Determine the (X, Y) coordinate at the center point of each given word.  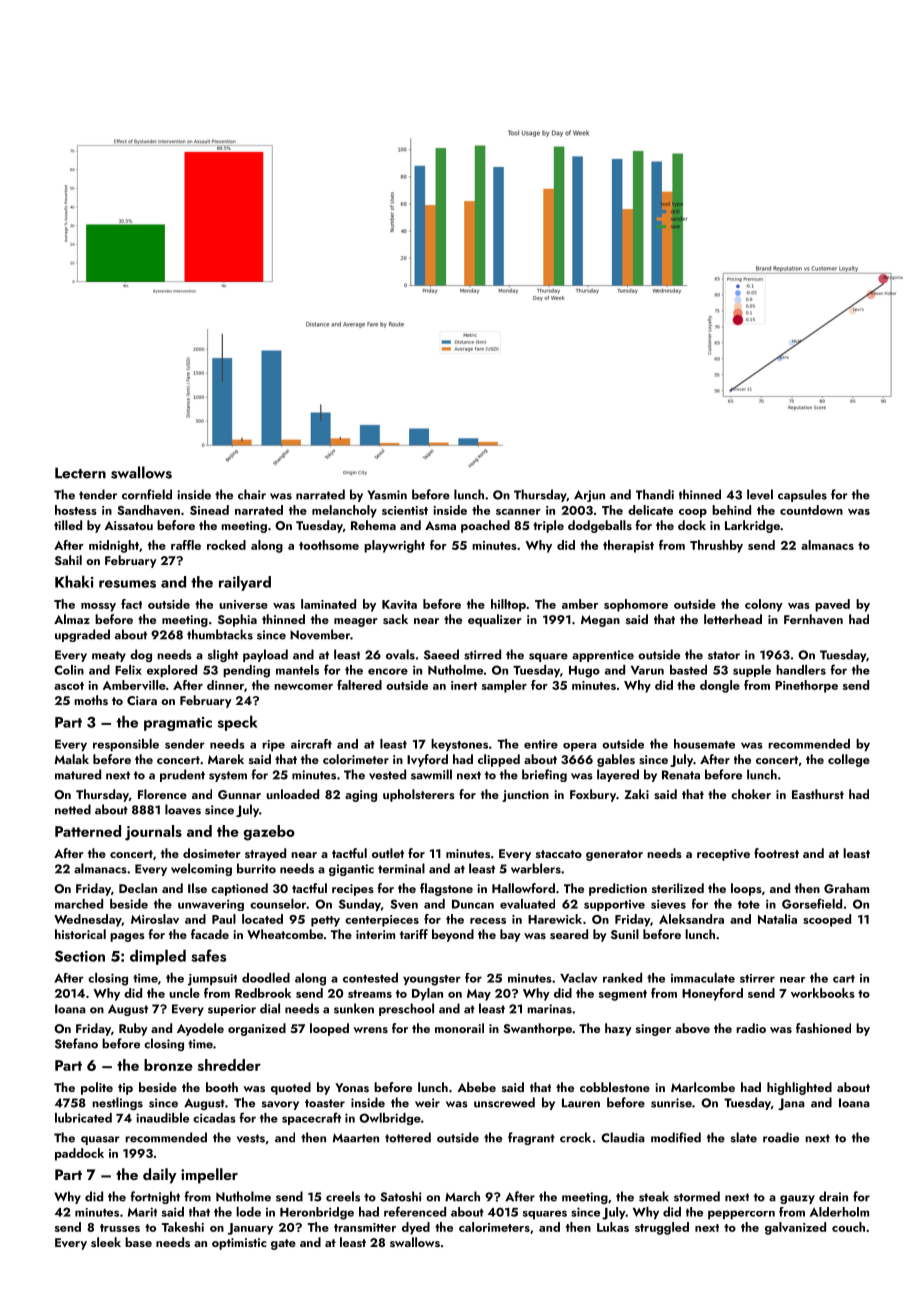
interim (375, 934)
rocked (226, 545)
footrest (776, 853)
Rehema (373, 525)
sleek (106, 1242)
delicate (650, 510)
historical (80, 934)
